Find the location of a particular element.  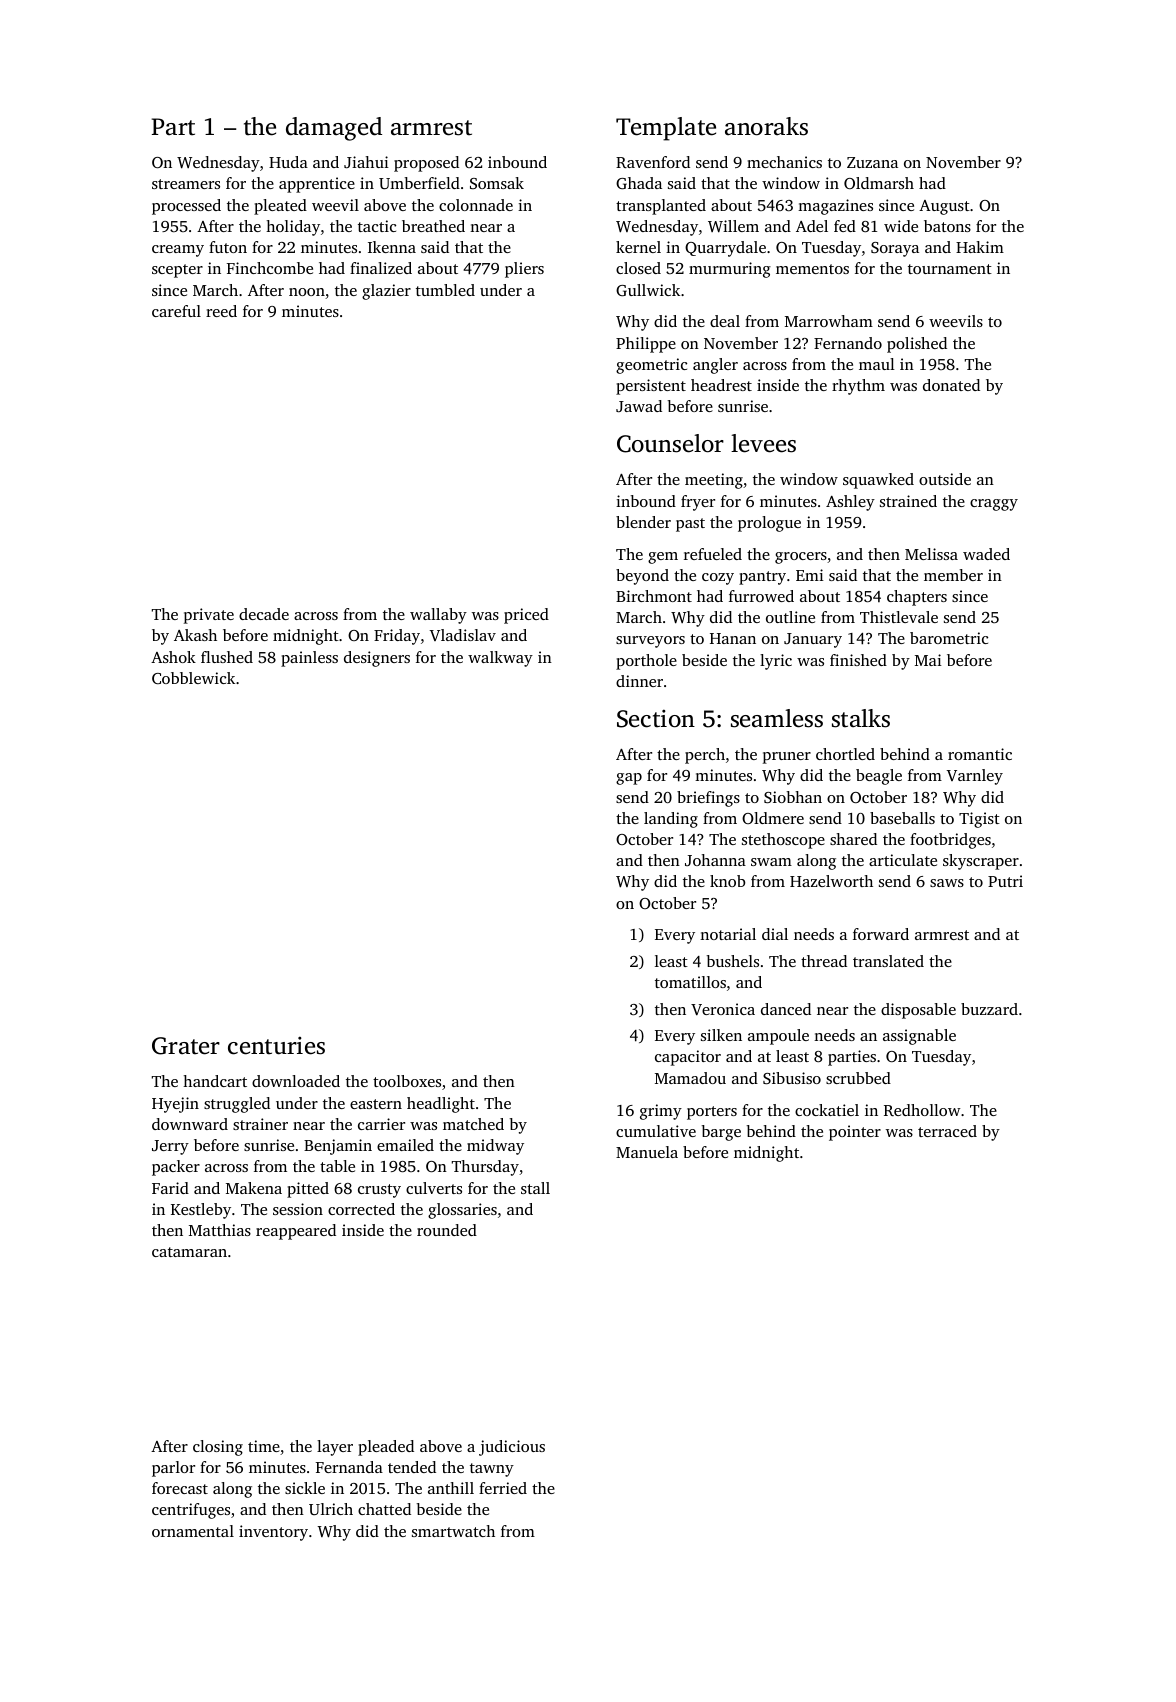

Hyejin is located at coordinates (175, 1105).
